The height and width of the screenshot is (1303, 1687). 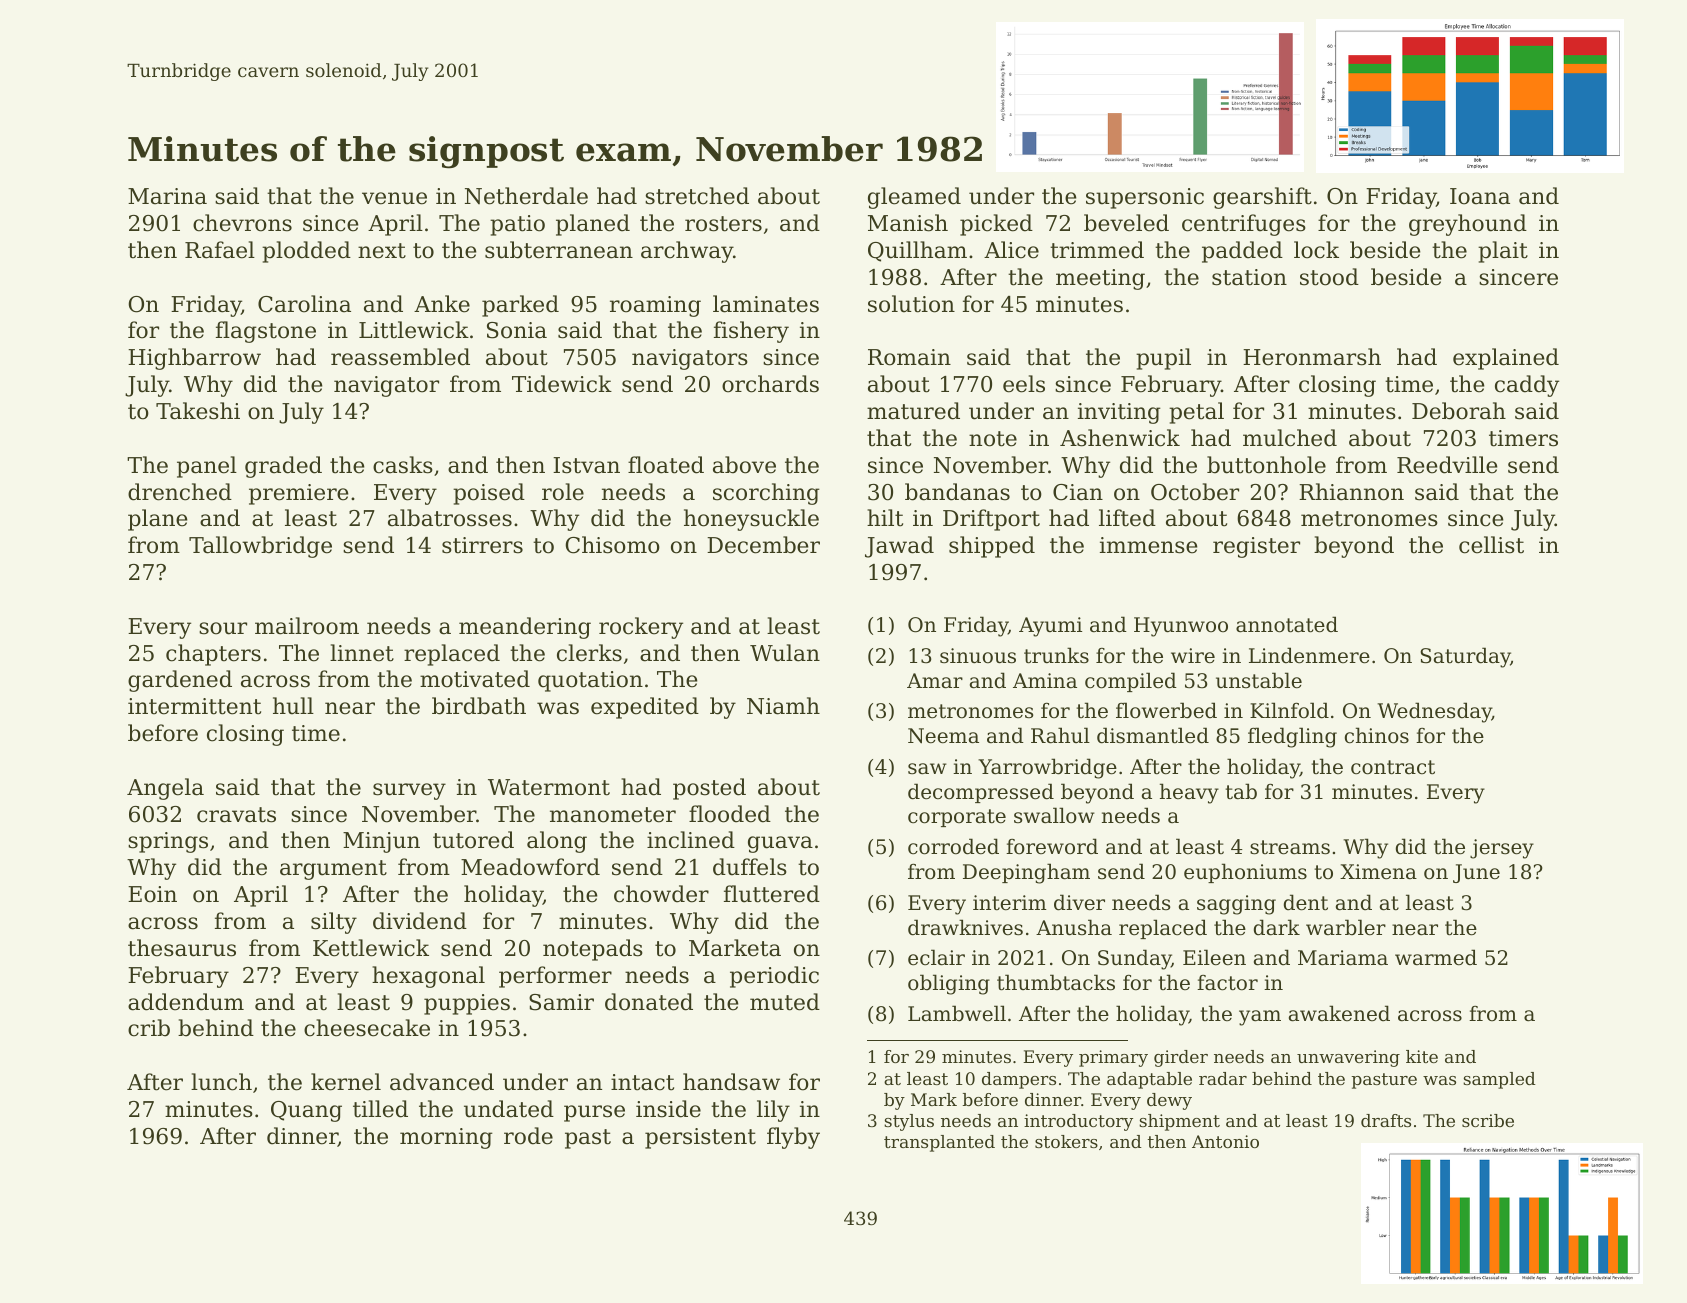 I want to click on Cian, so click(x=1078, y=492).
